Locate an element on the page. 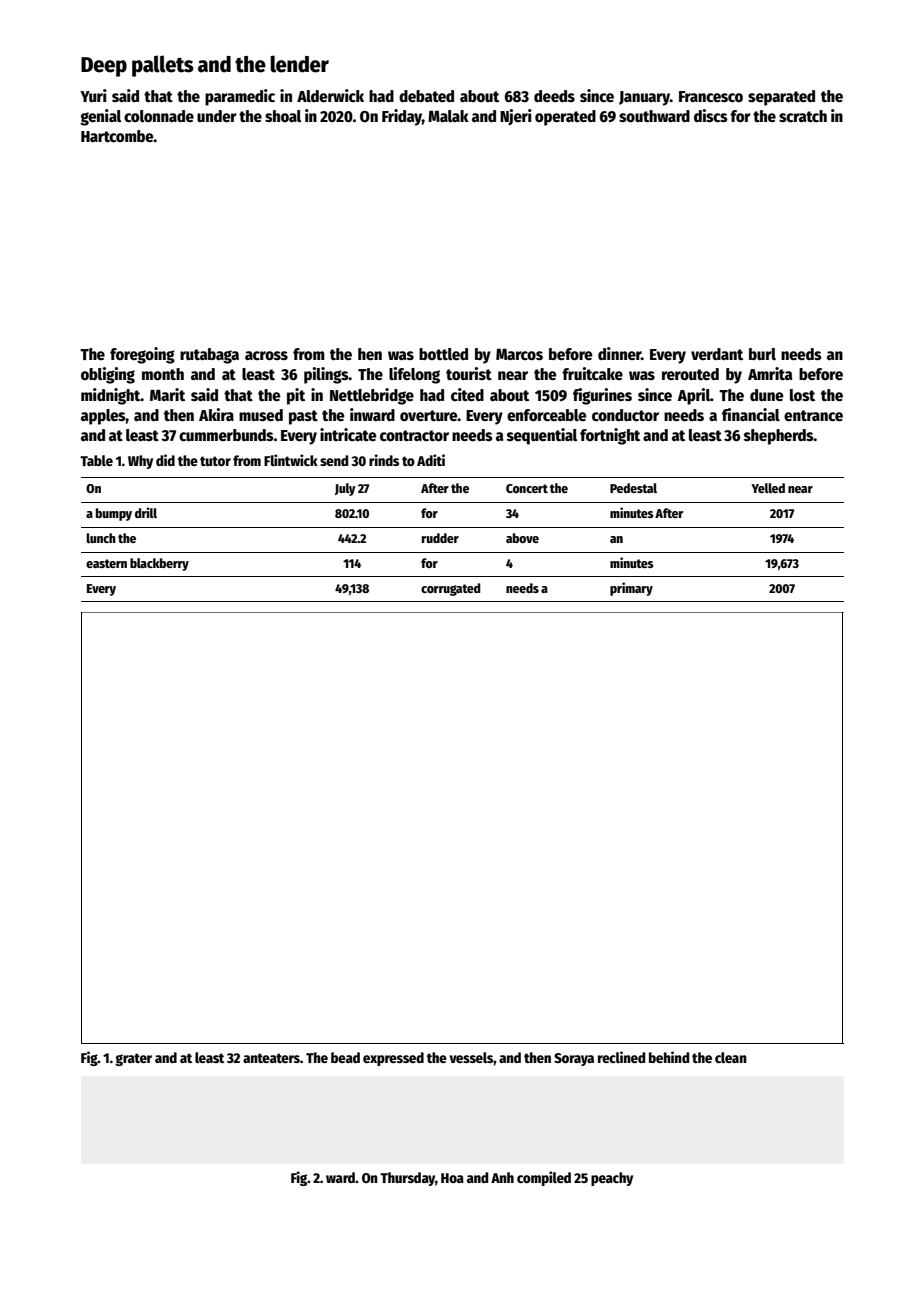 This image has height=1308, width=924. foregoing is located at coordinates (142, 355).
